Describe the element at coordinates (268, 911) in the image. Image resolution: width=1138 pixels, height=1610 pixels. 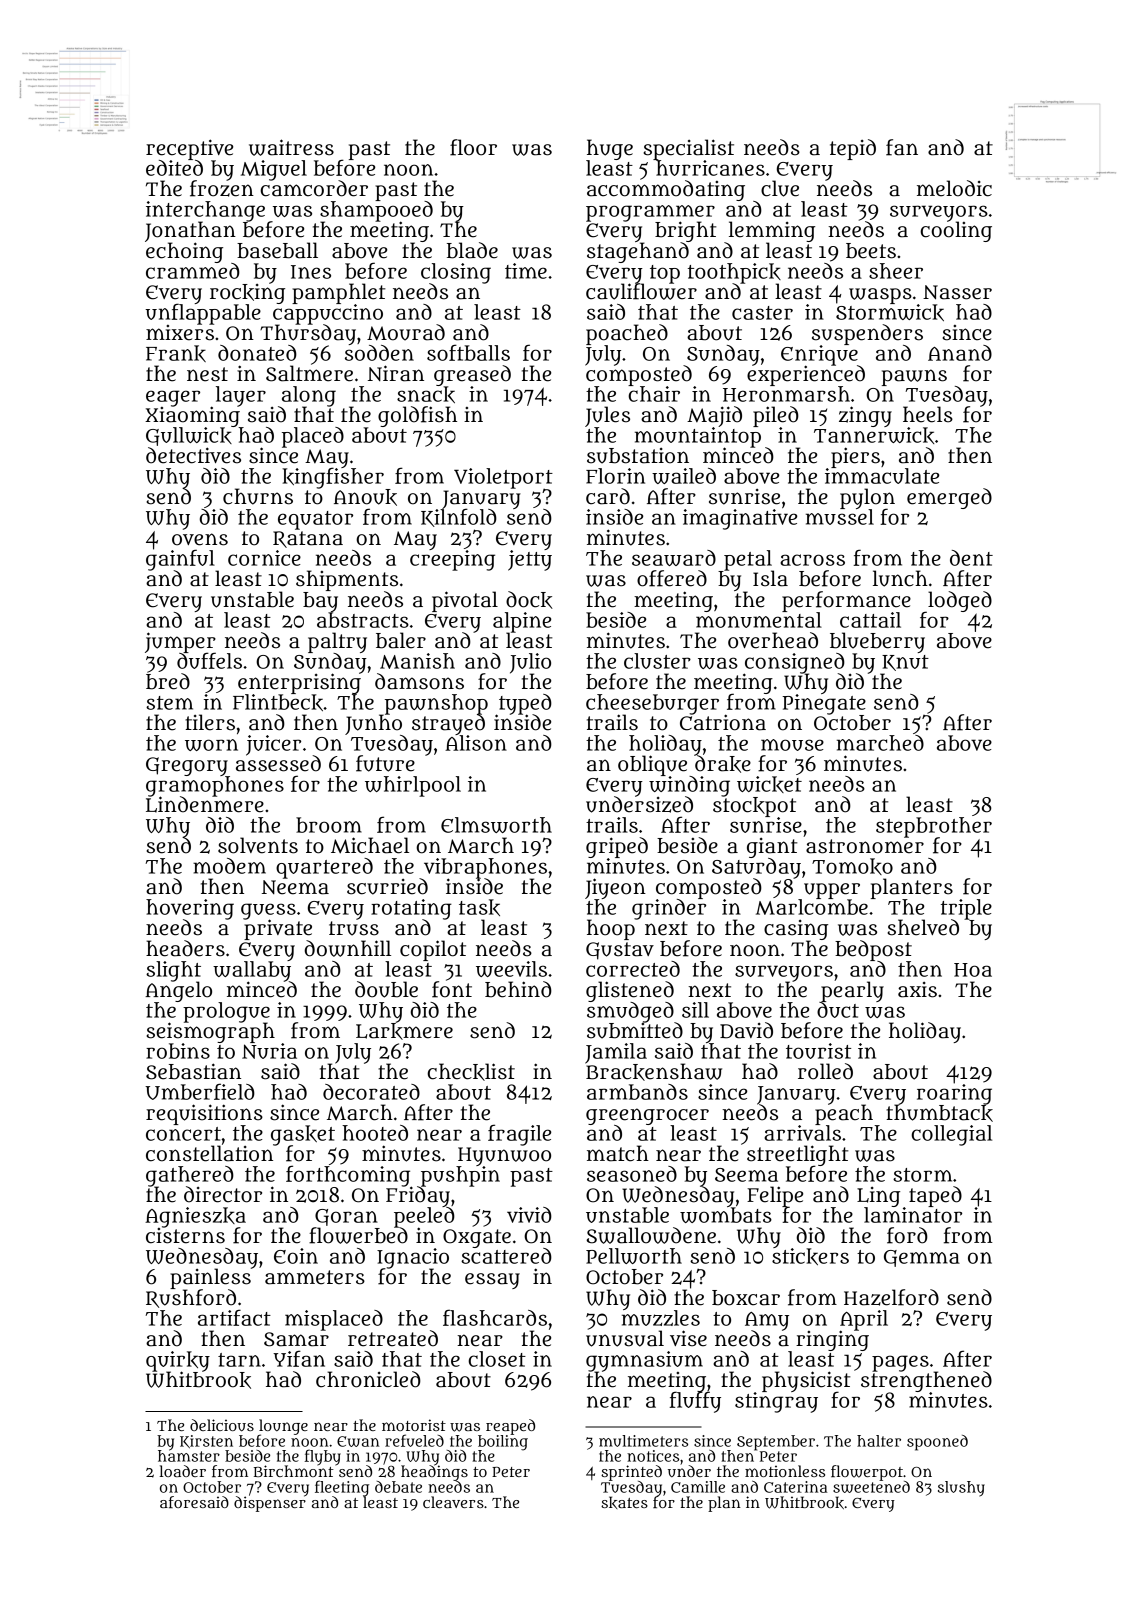
I see `guess` at that location.
